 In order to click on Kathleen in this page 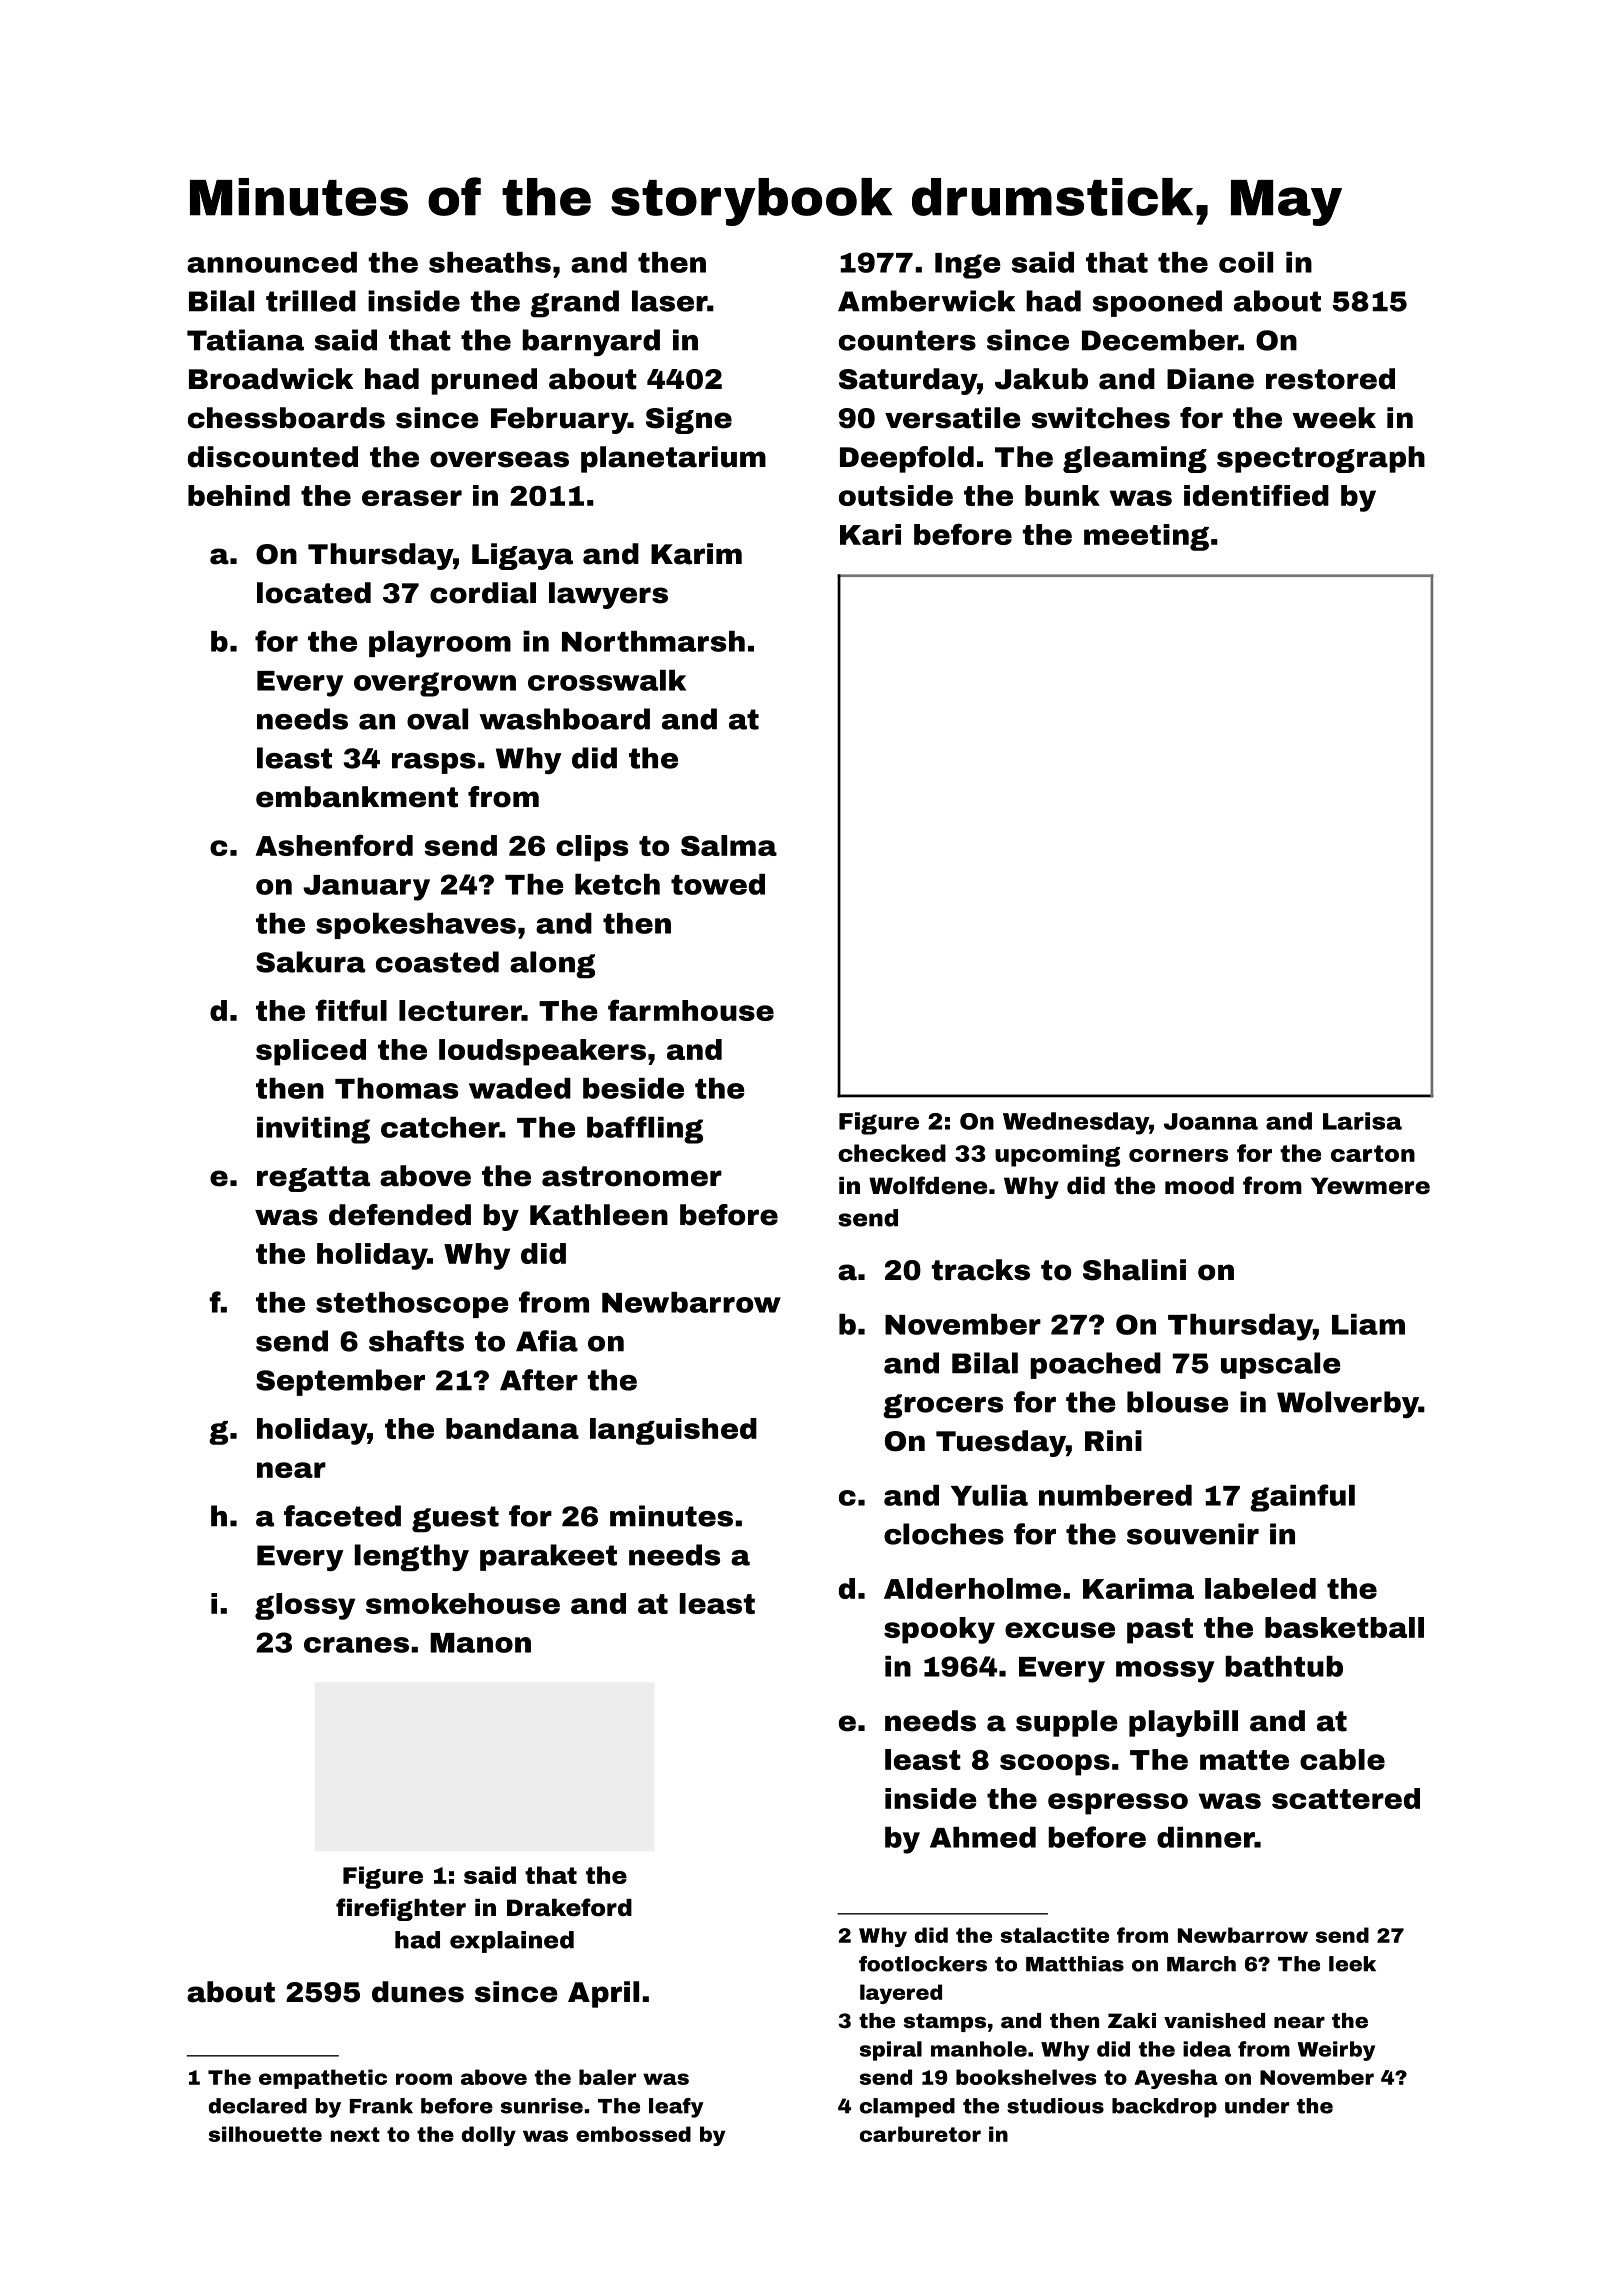, I will do `click(599, 1215)`.
